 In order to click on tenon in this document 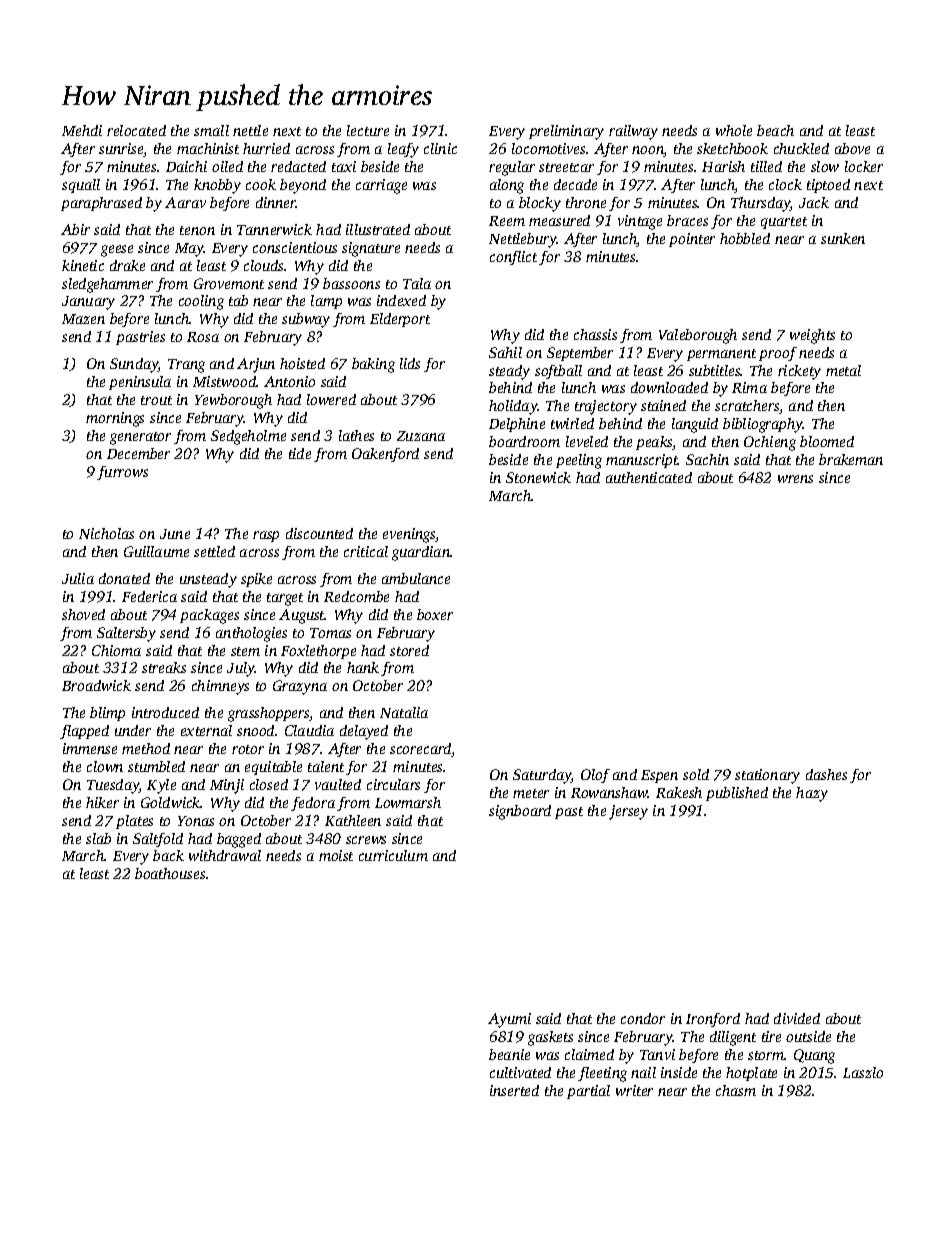, I will do `click(197, 230)`.
